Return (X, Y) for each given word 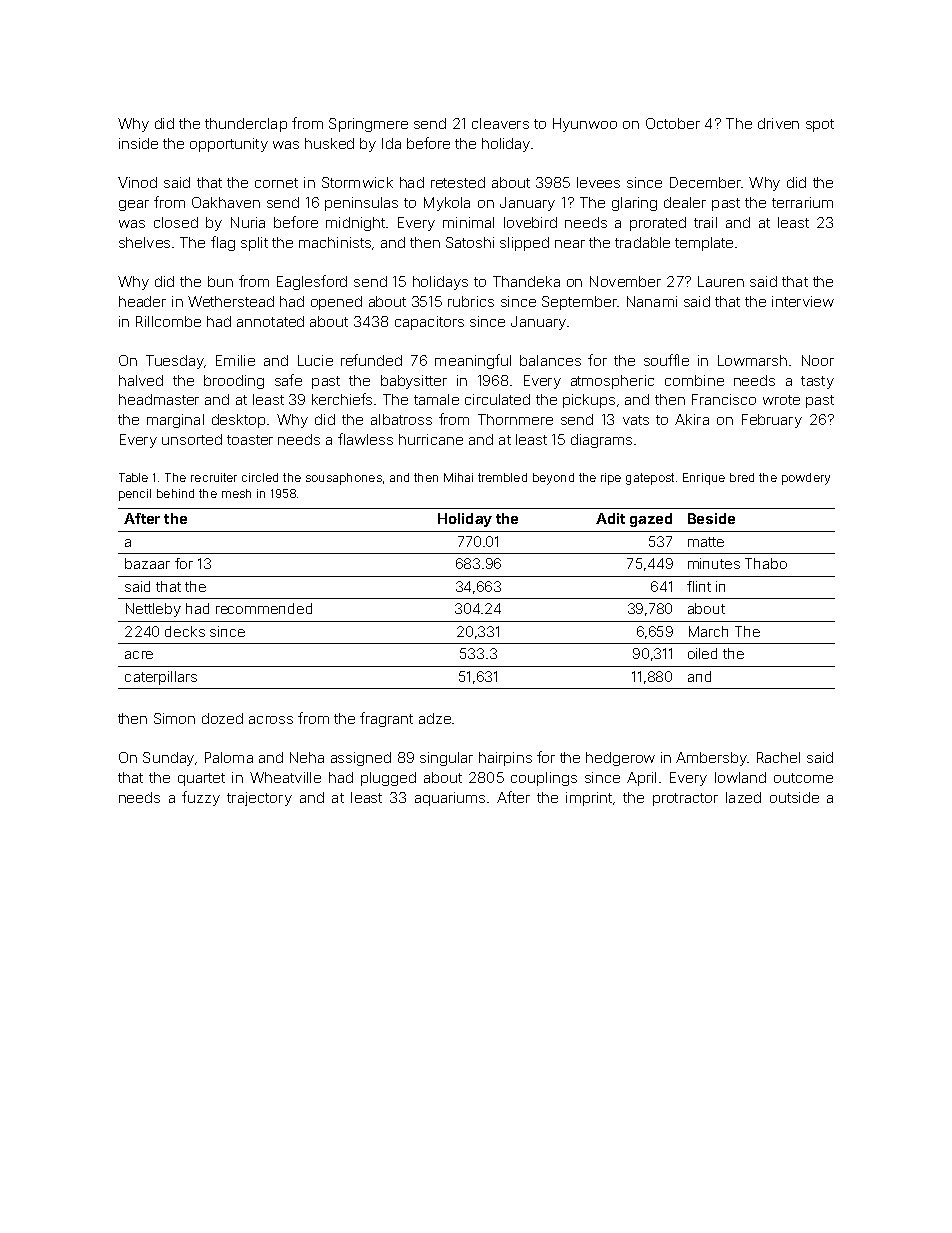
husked (329, 143)
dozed (222, 718)
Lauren (721, 281)
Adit (610, 518)
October (673, 123)
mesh (236, 493)
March (708, 631)
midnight (355, 224)
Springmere (368, 125)
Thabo (766, 563)
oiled (702, 653)
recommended (264, 608)
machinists (335, 242)
